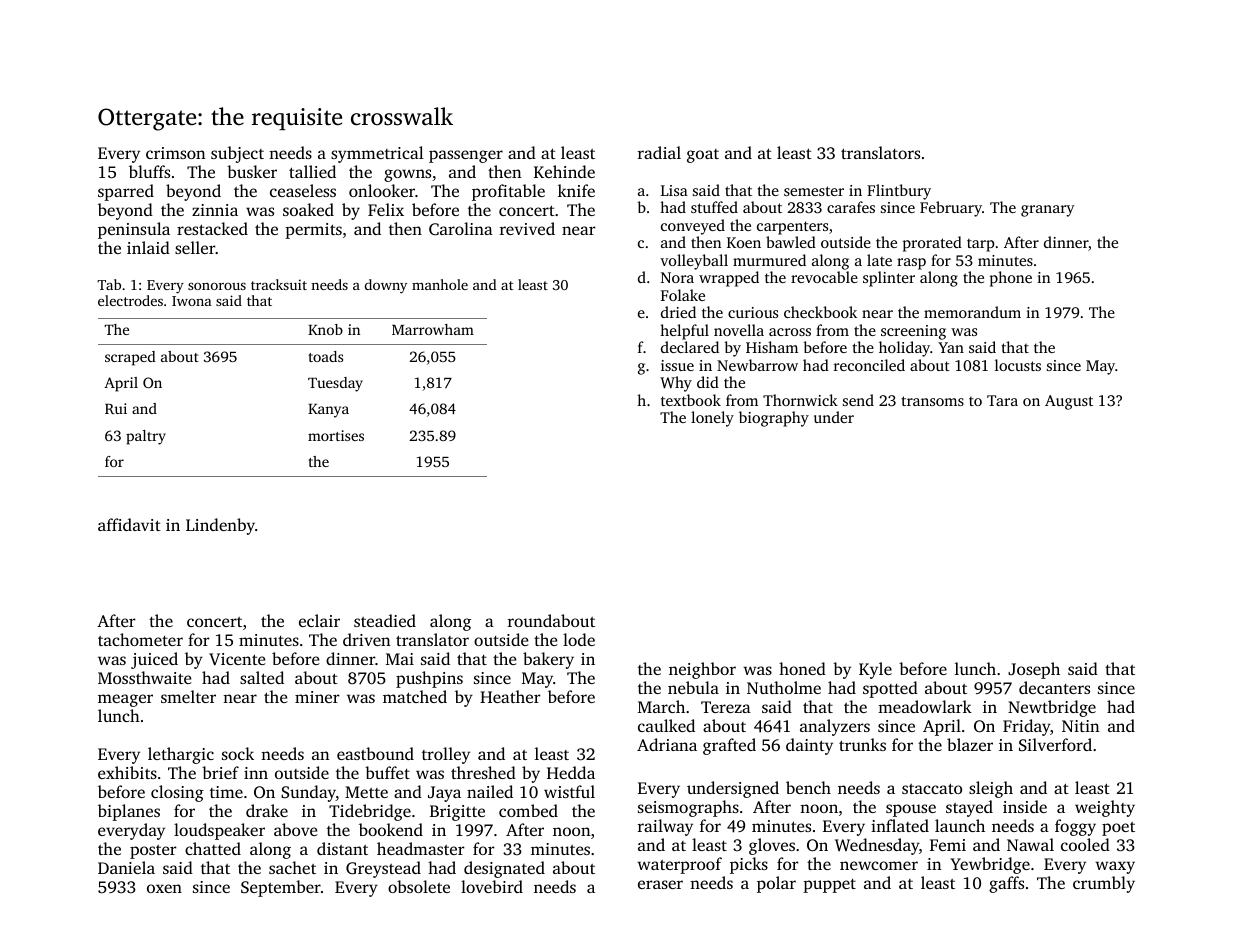 The width and height of the screenshot is (1233, 952). I want to click on passenger, so click(466, 156).
